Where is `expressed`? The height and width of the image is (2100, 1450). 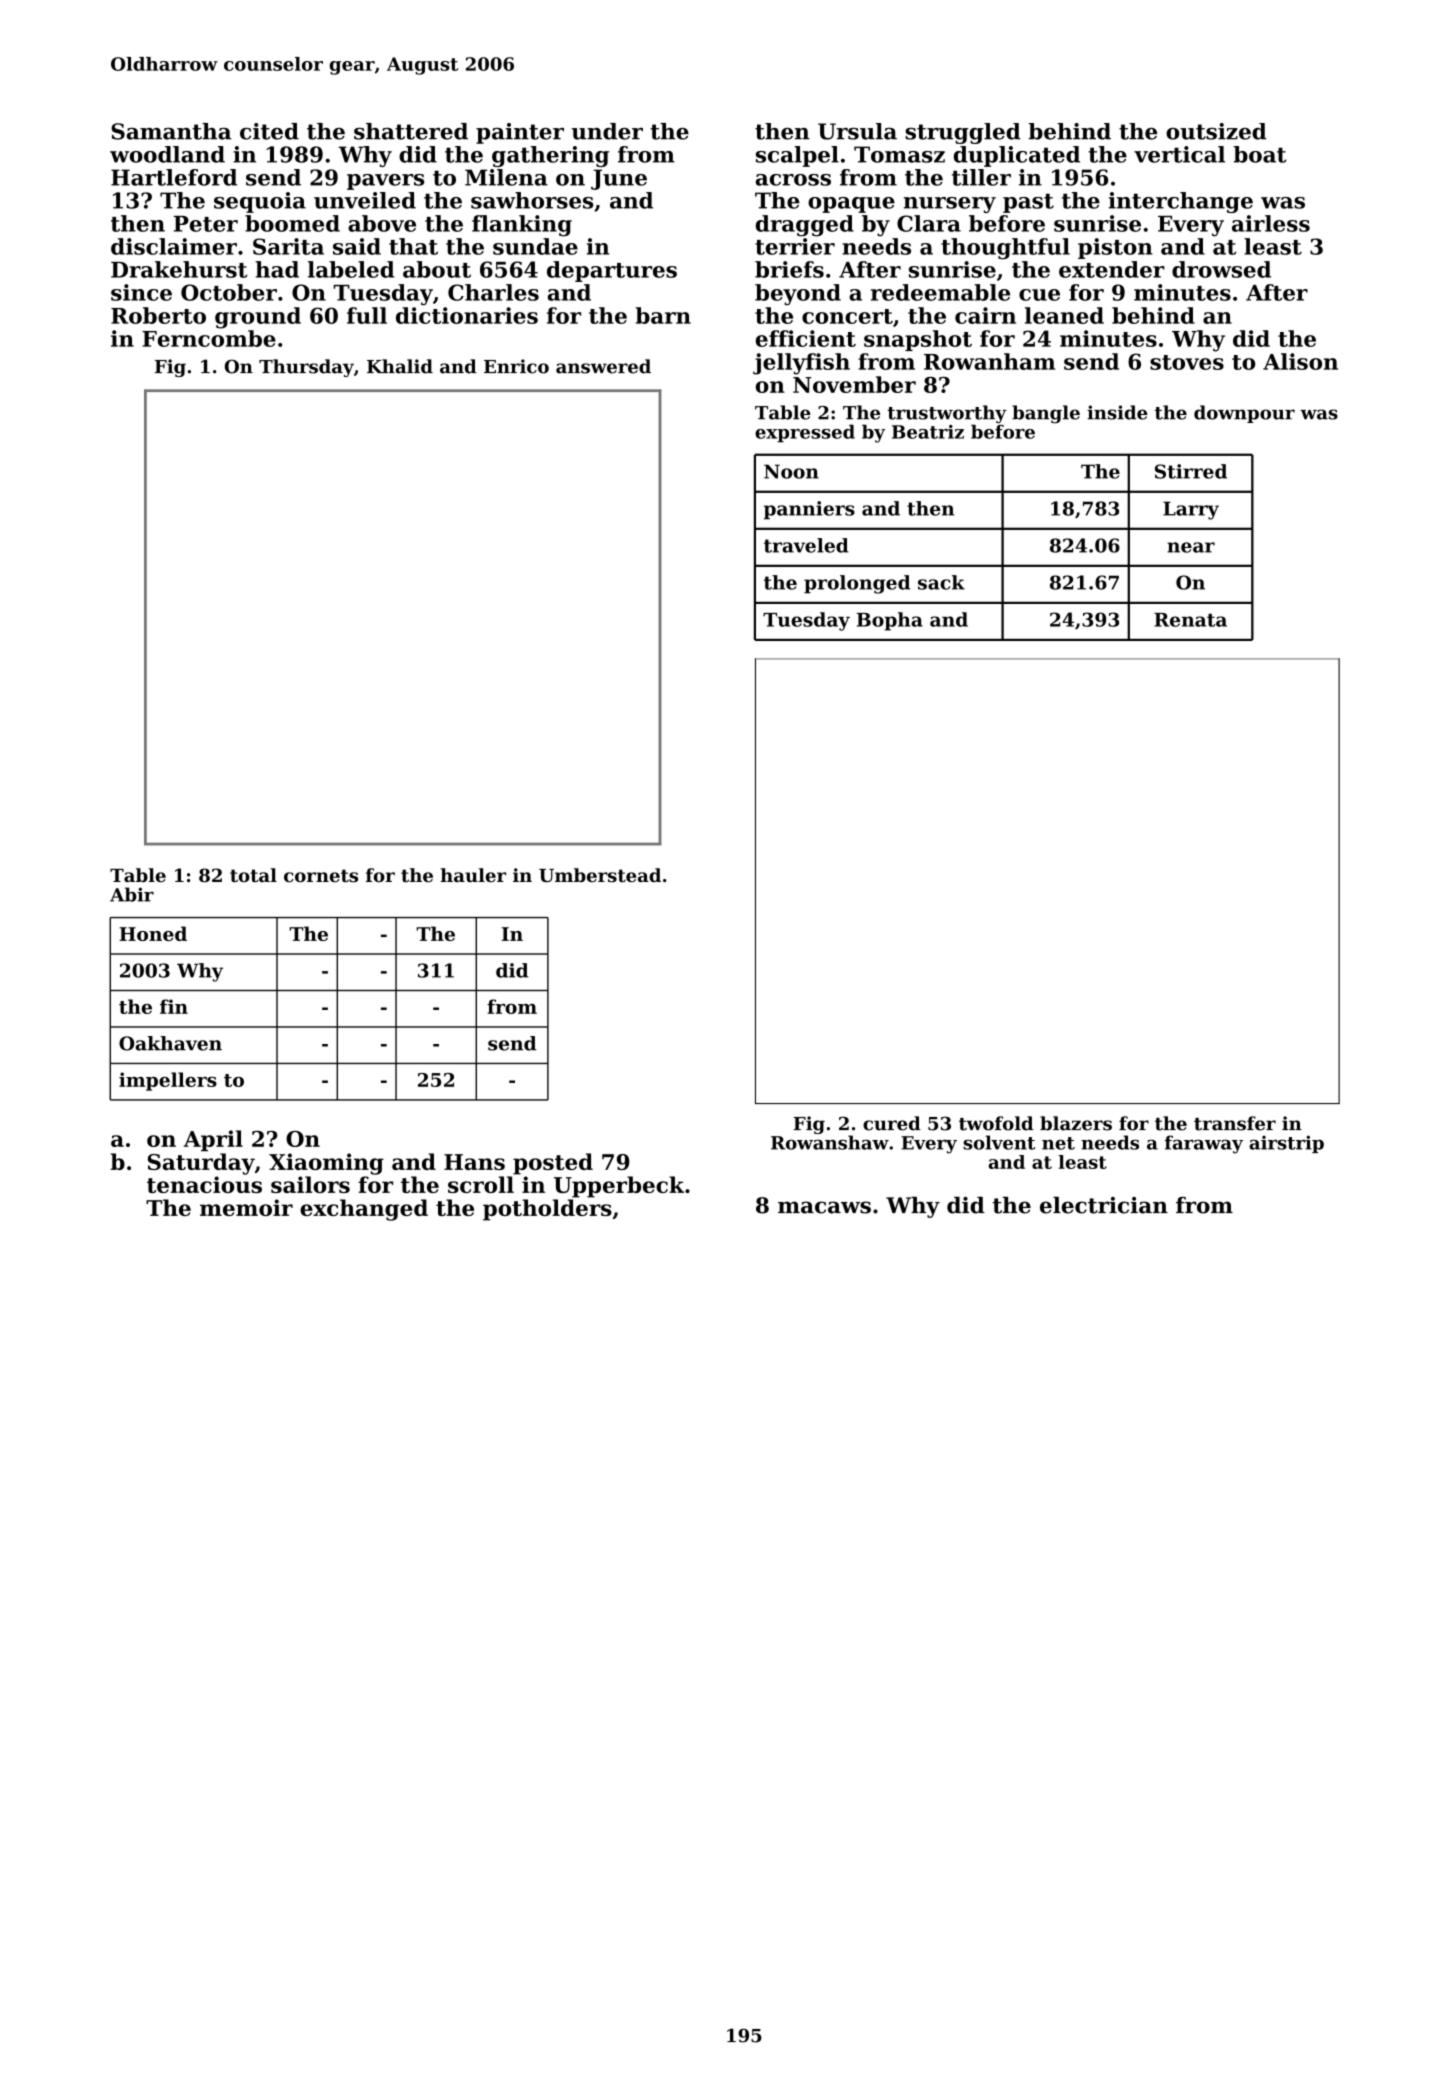
expressed is located at coordinates (805, 434).
